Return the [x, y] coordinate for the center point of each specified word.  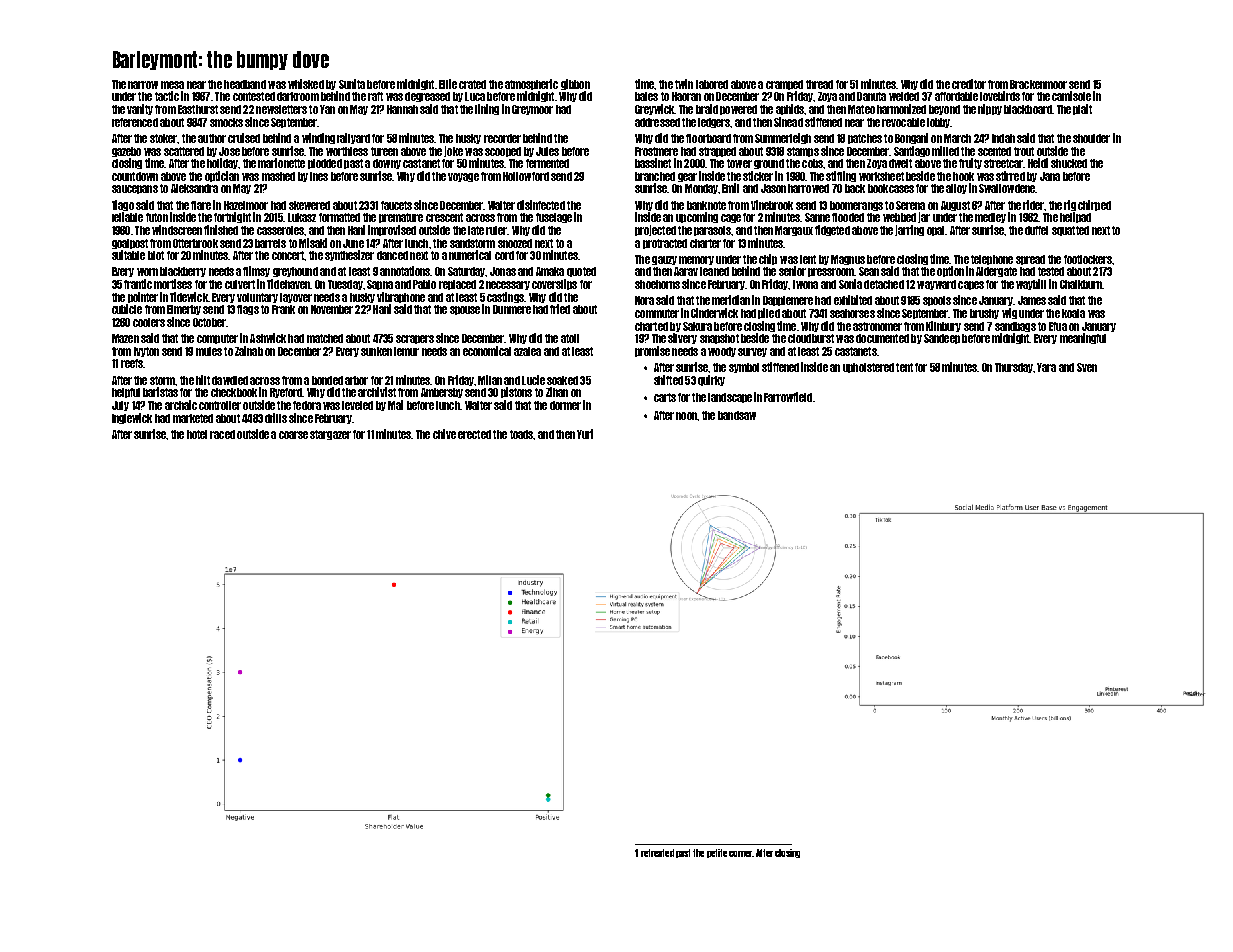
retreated [657, 853]
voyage [463, 177]
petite [717, 853]
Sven [1087, 367]
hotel [197, 434]
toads [521, 434]
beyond [944, 110]
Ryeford [286, 393]
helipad [1075, 217]
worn [147, 272]
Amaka [550, 271]
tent [904, 367]
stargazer [330, 435]
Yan [327, 109]
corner [740, 854]
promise [652, 351]
